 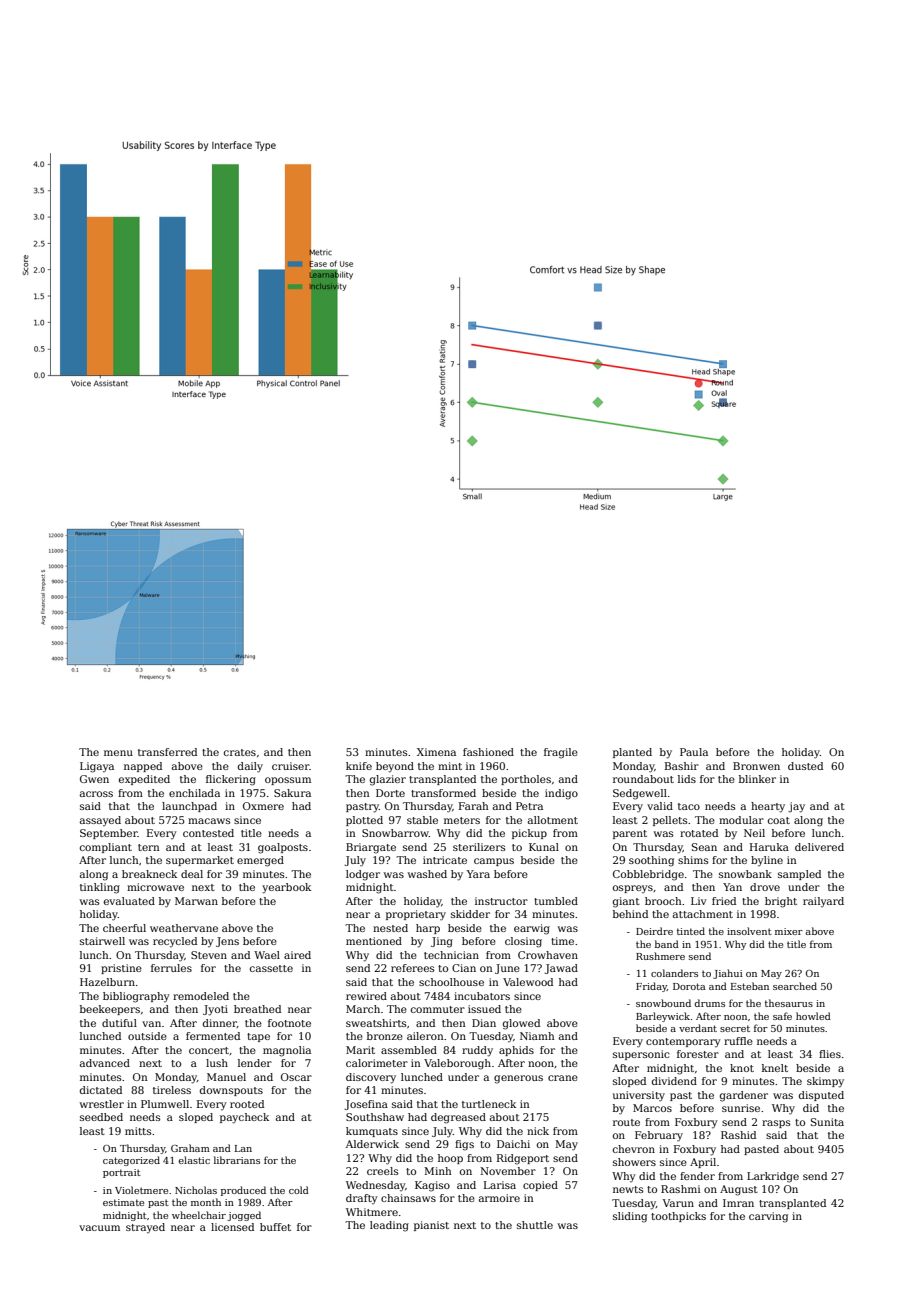 What do you see at coordinates (478, 874) in the screenshot?
I see `Yara` at bounding box center [478, 874].
